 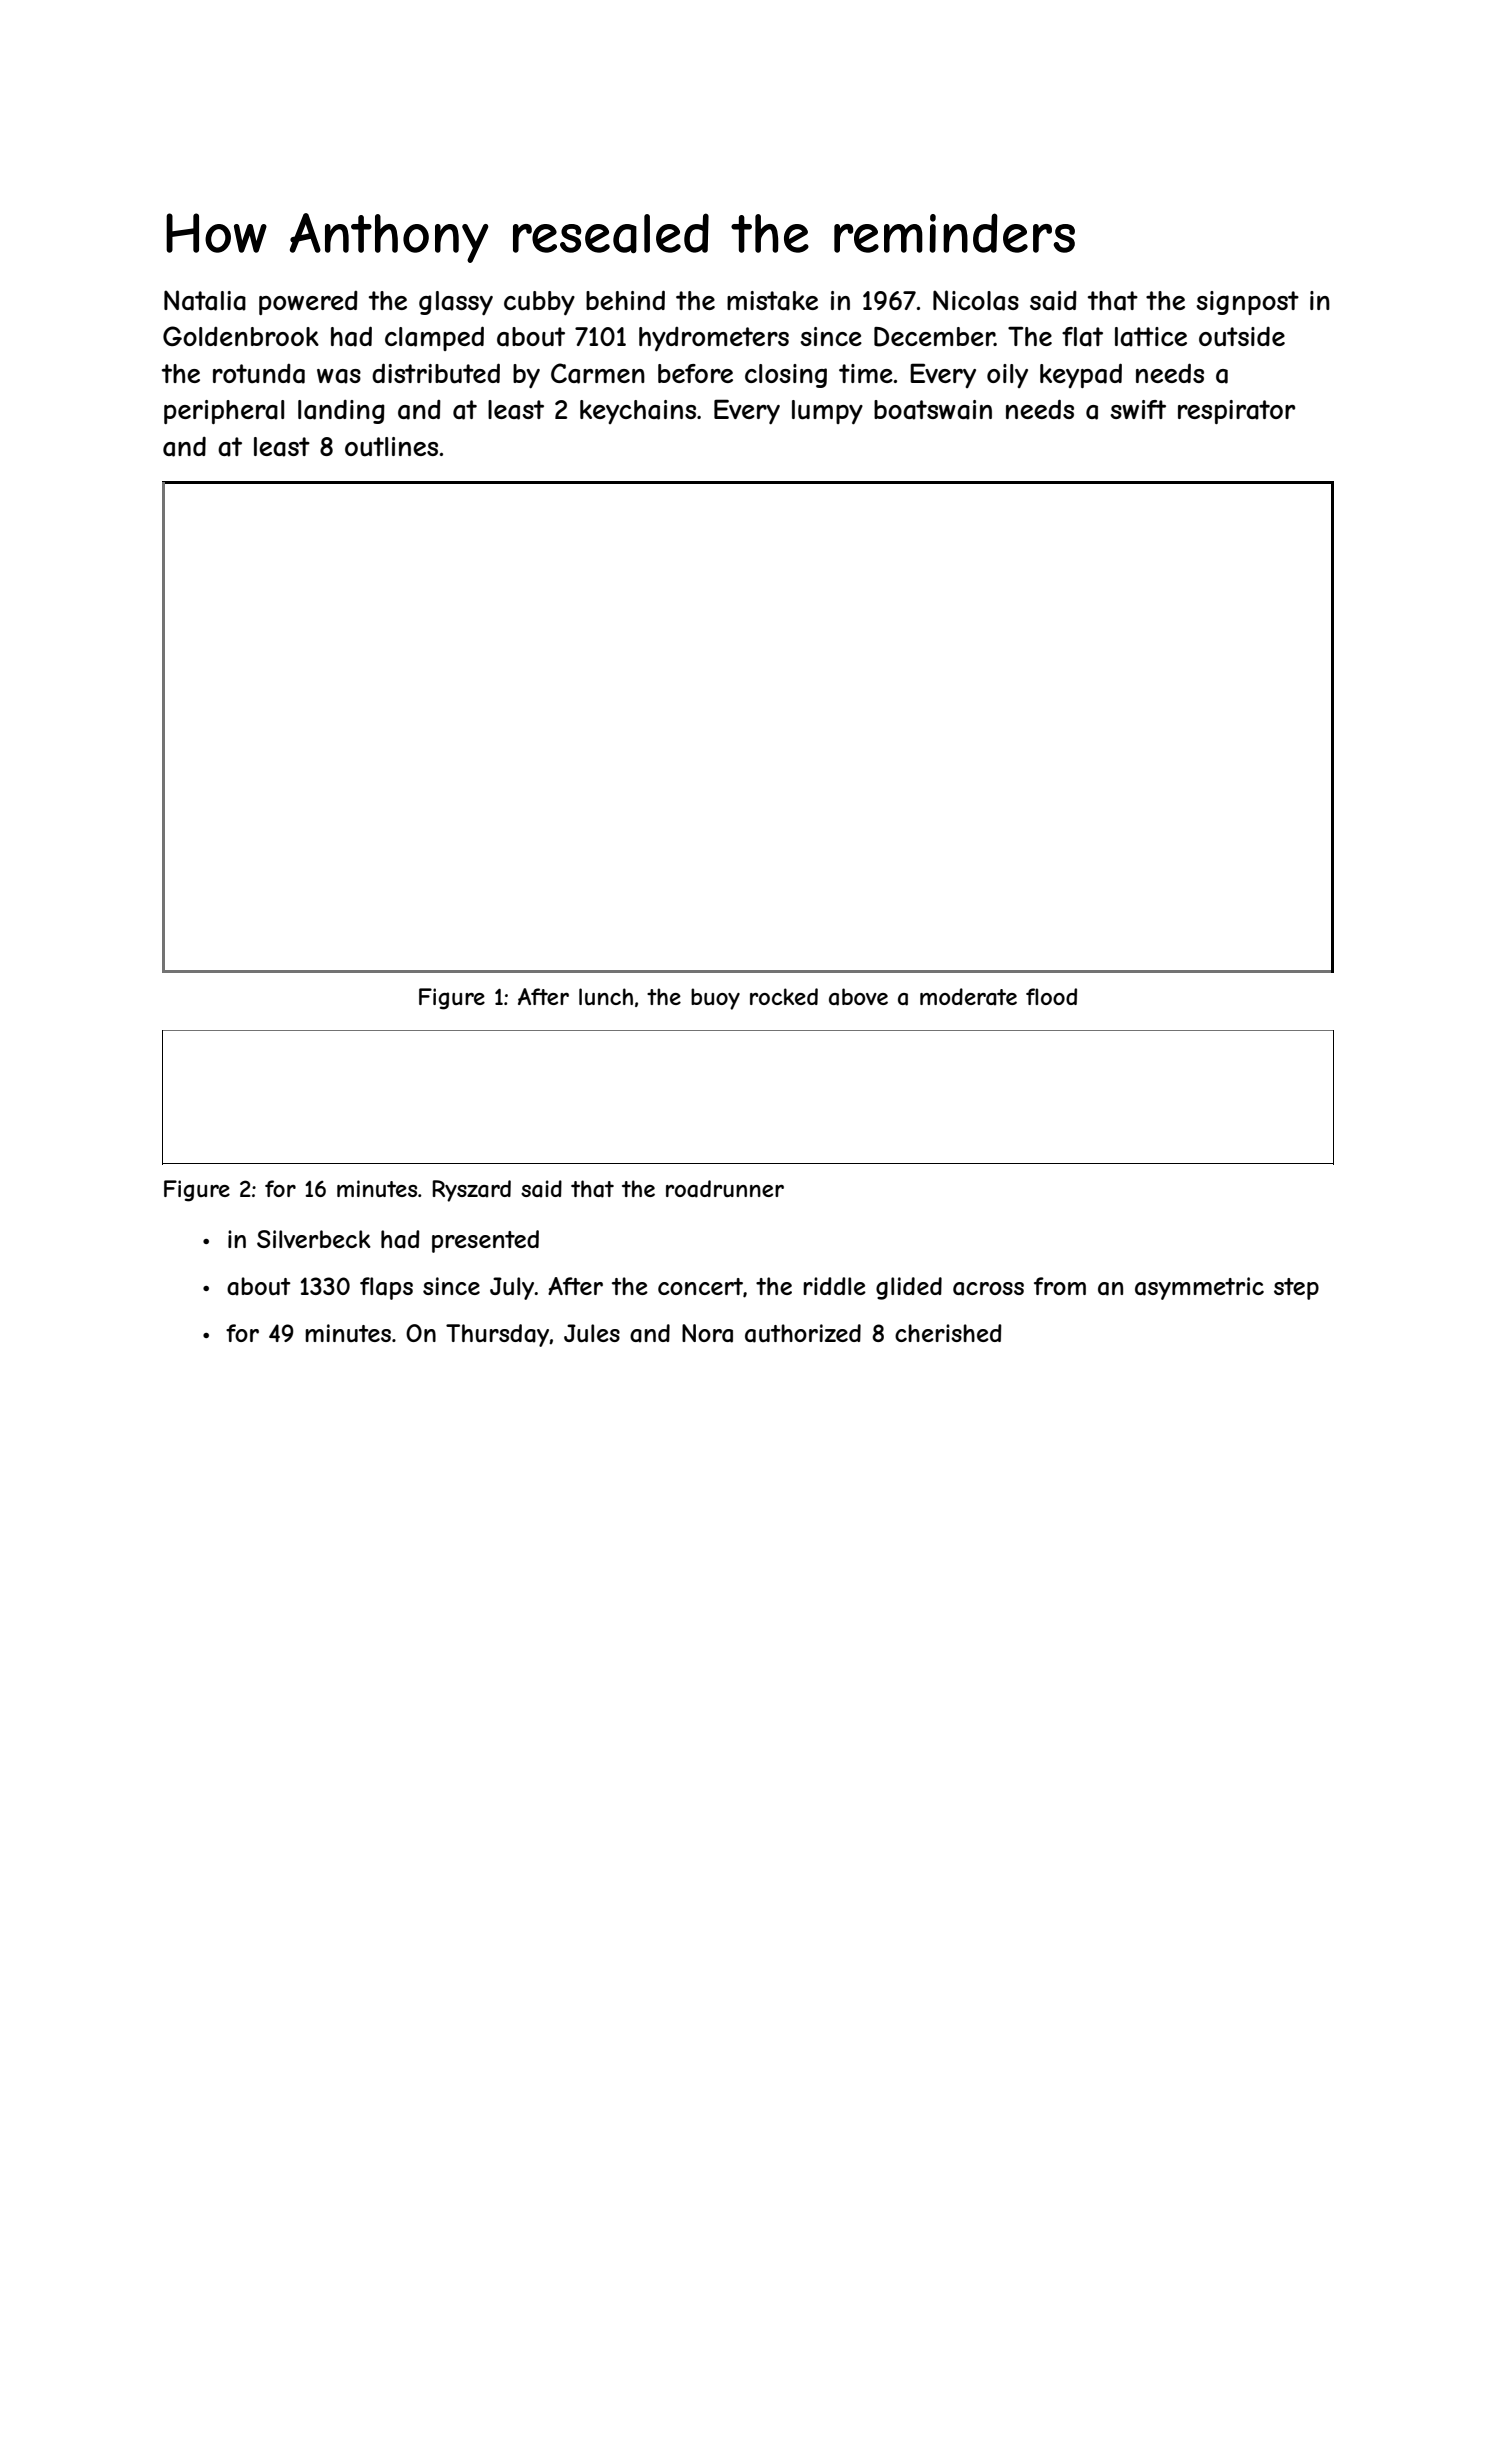 What do you see at coordinates (1138, 409) in the screenshot?
I see `swift` at bounding box center [1138, 409].
